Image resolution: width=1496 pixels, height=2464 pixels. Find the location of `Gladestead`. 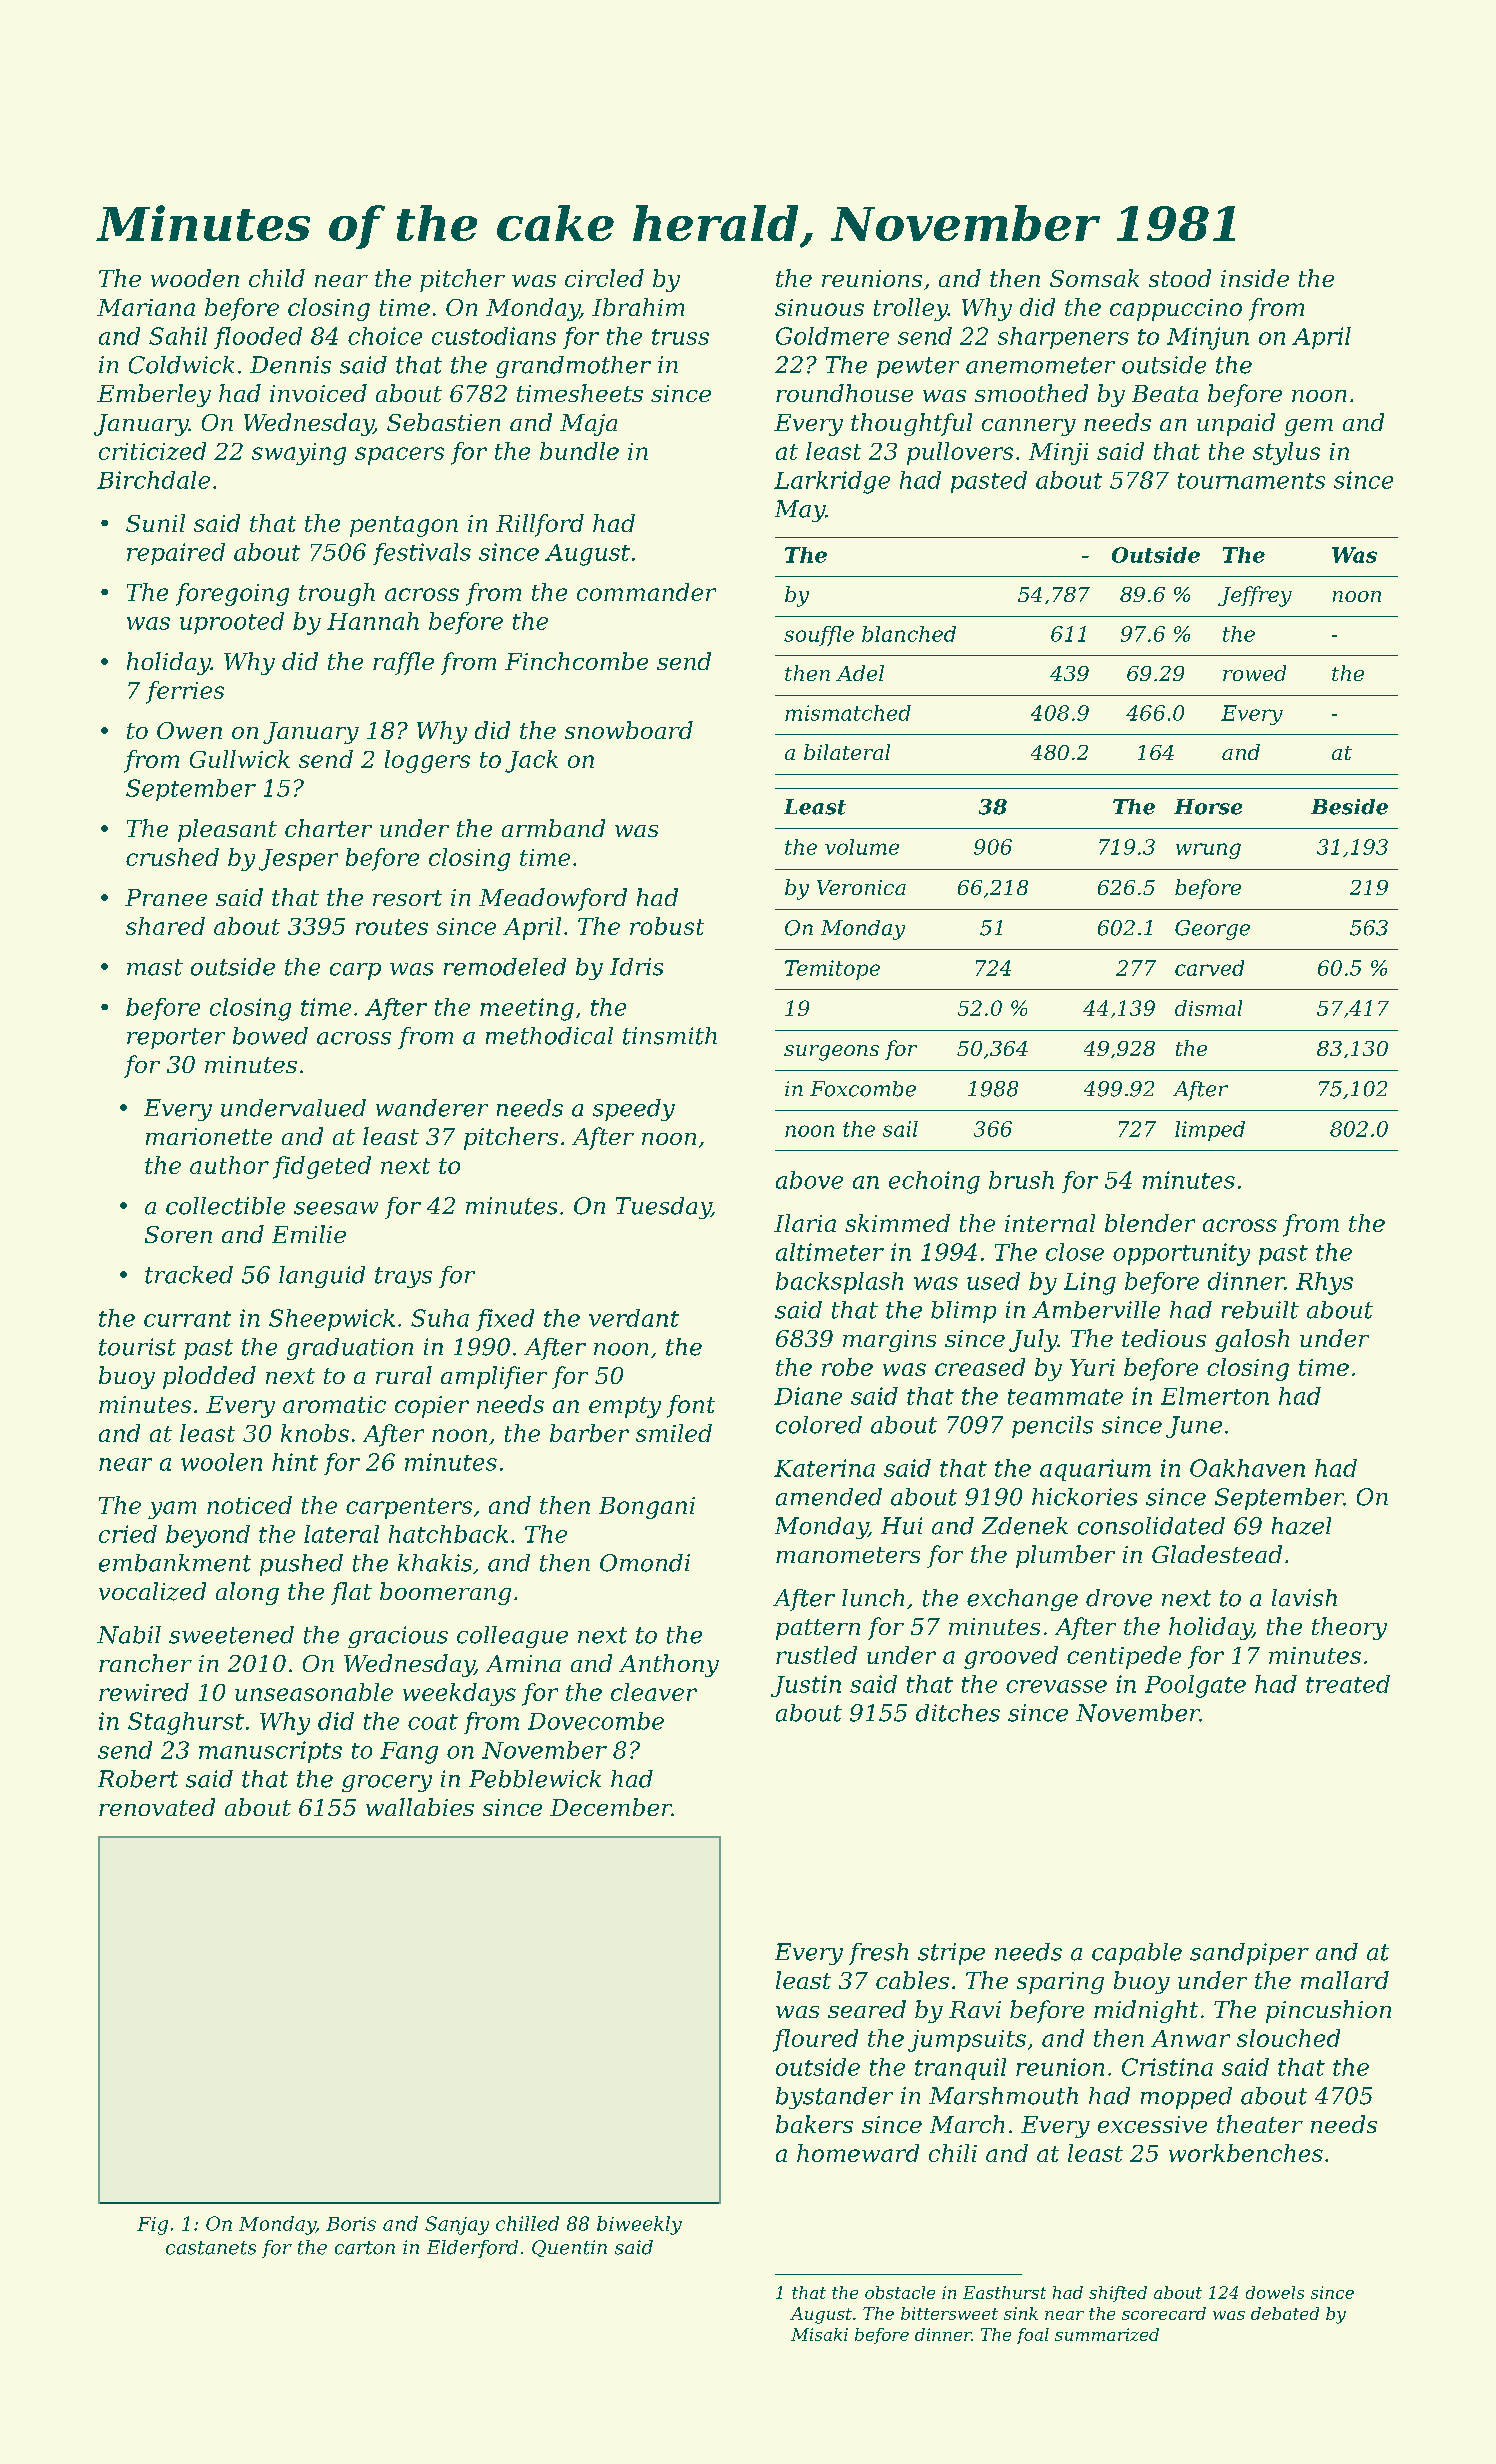

Gladestead is located at coordinates (1217, 1554).
